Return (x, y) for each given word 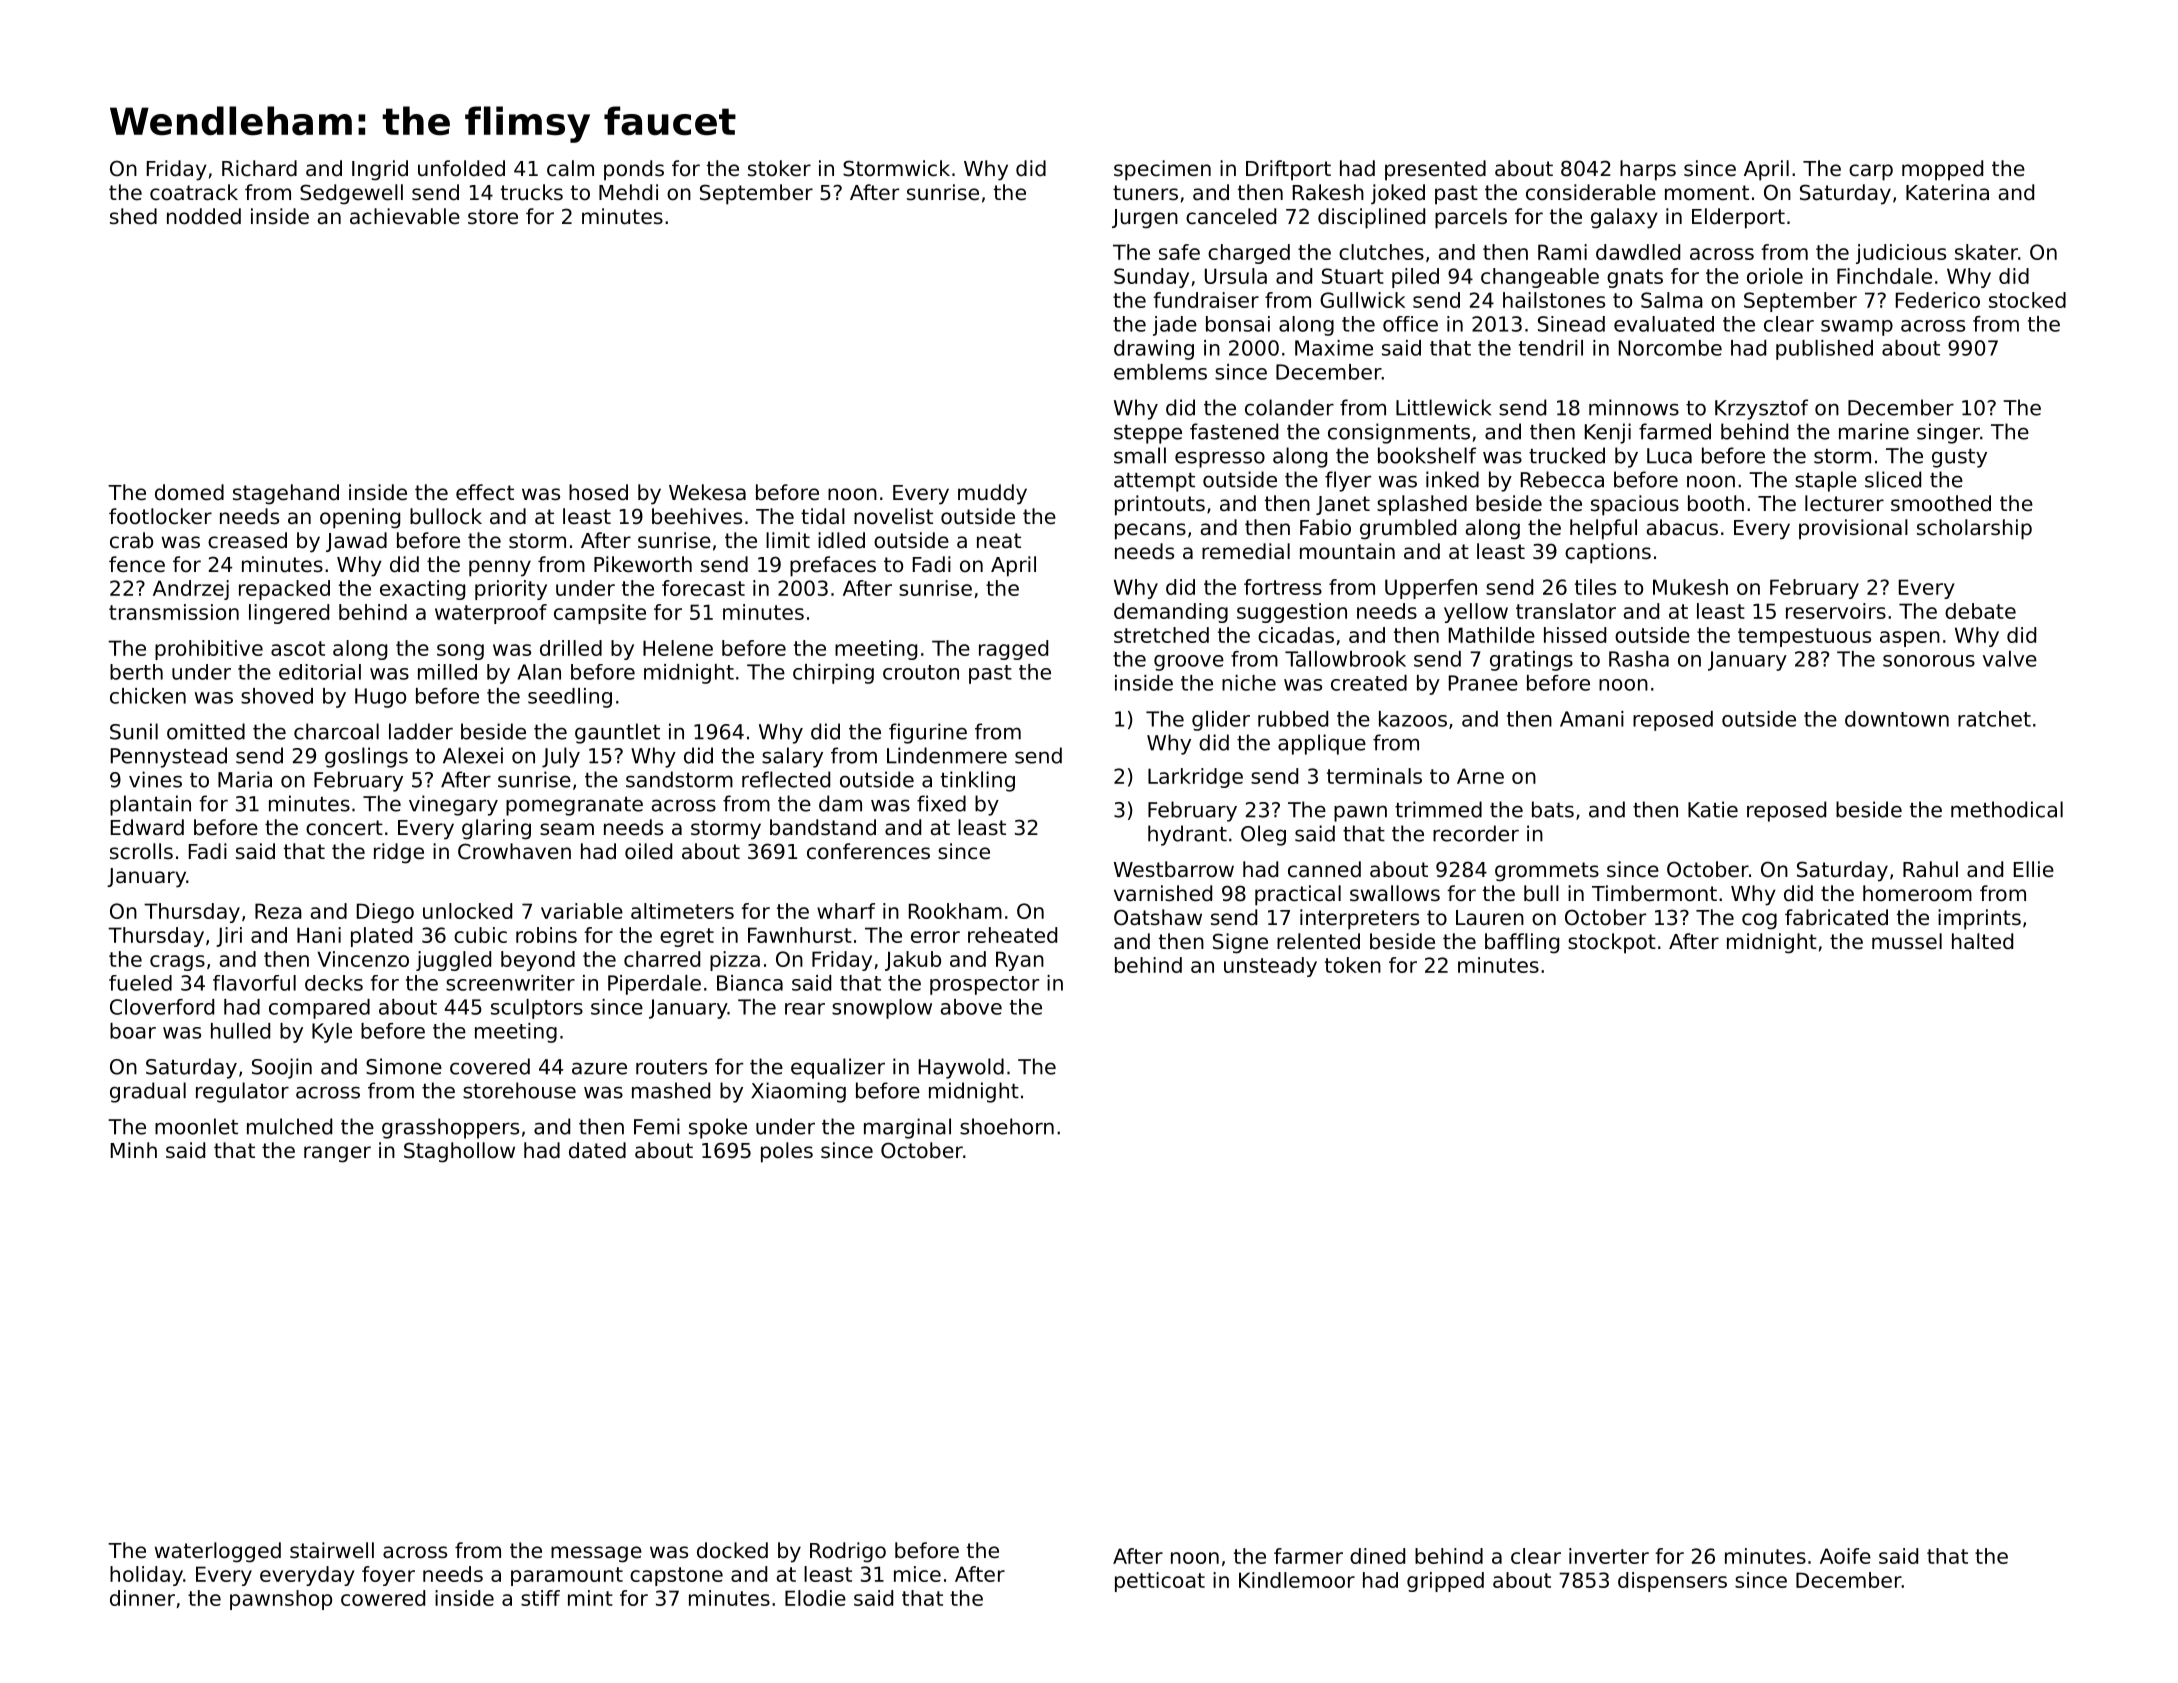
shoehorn (1007, 1126)
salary (792, 757)
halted (1982, 941)
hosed (598, 492)
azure (599, 1068)
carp (1871, 172)
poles (787, 1152)
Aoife (1845, 1556)
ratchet (1994, 719)
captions (1608, 553)
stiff (540, 1598)
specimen (1162, 170)
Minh (134, 1150)
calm (570, 168)
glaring (496, 829)
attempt (1154, 482)
